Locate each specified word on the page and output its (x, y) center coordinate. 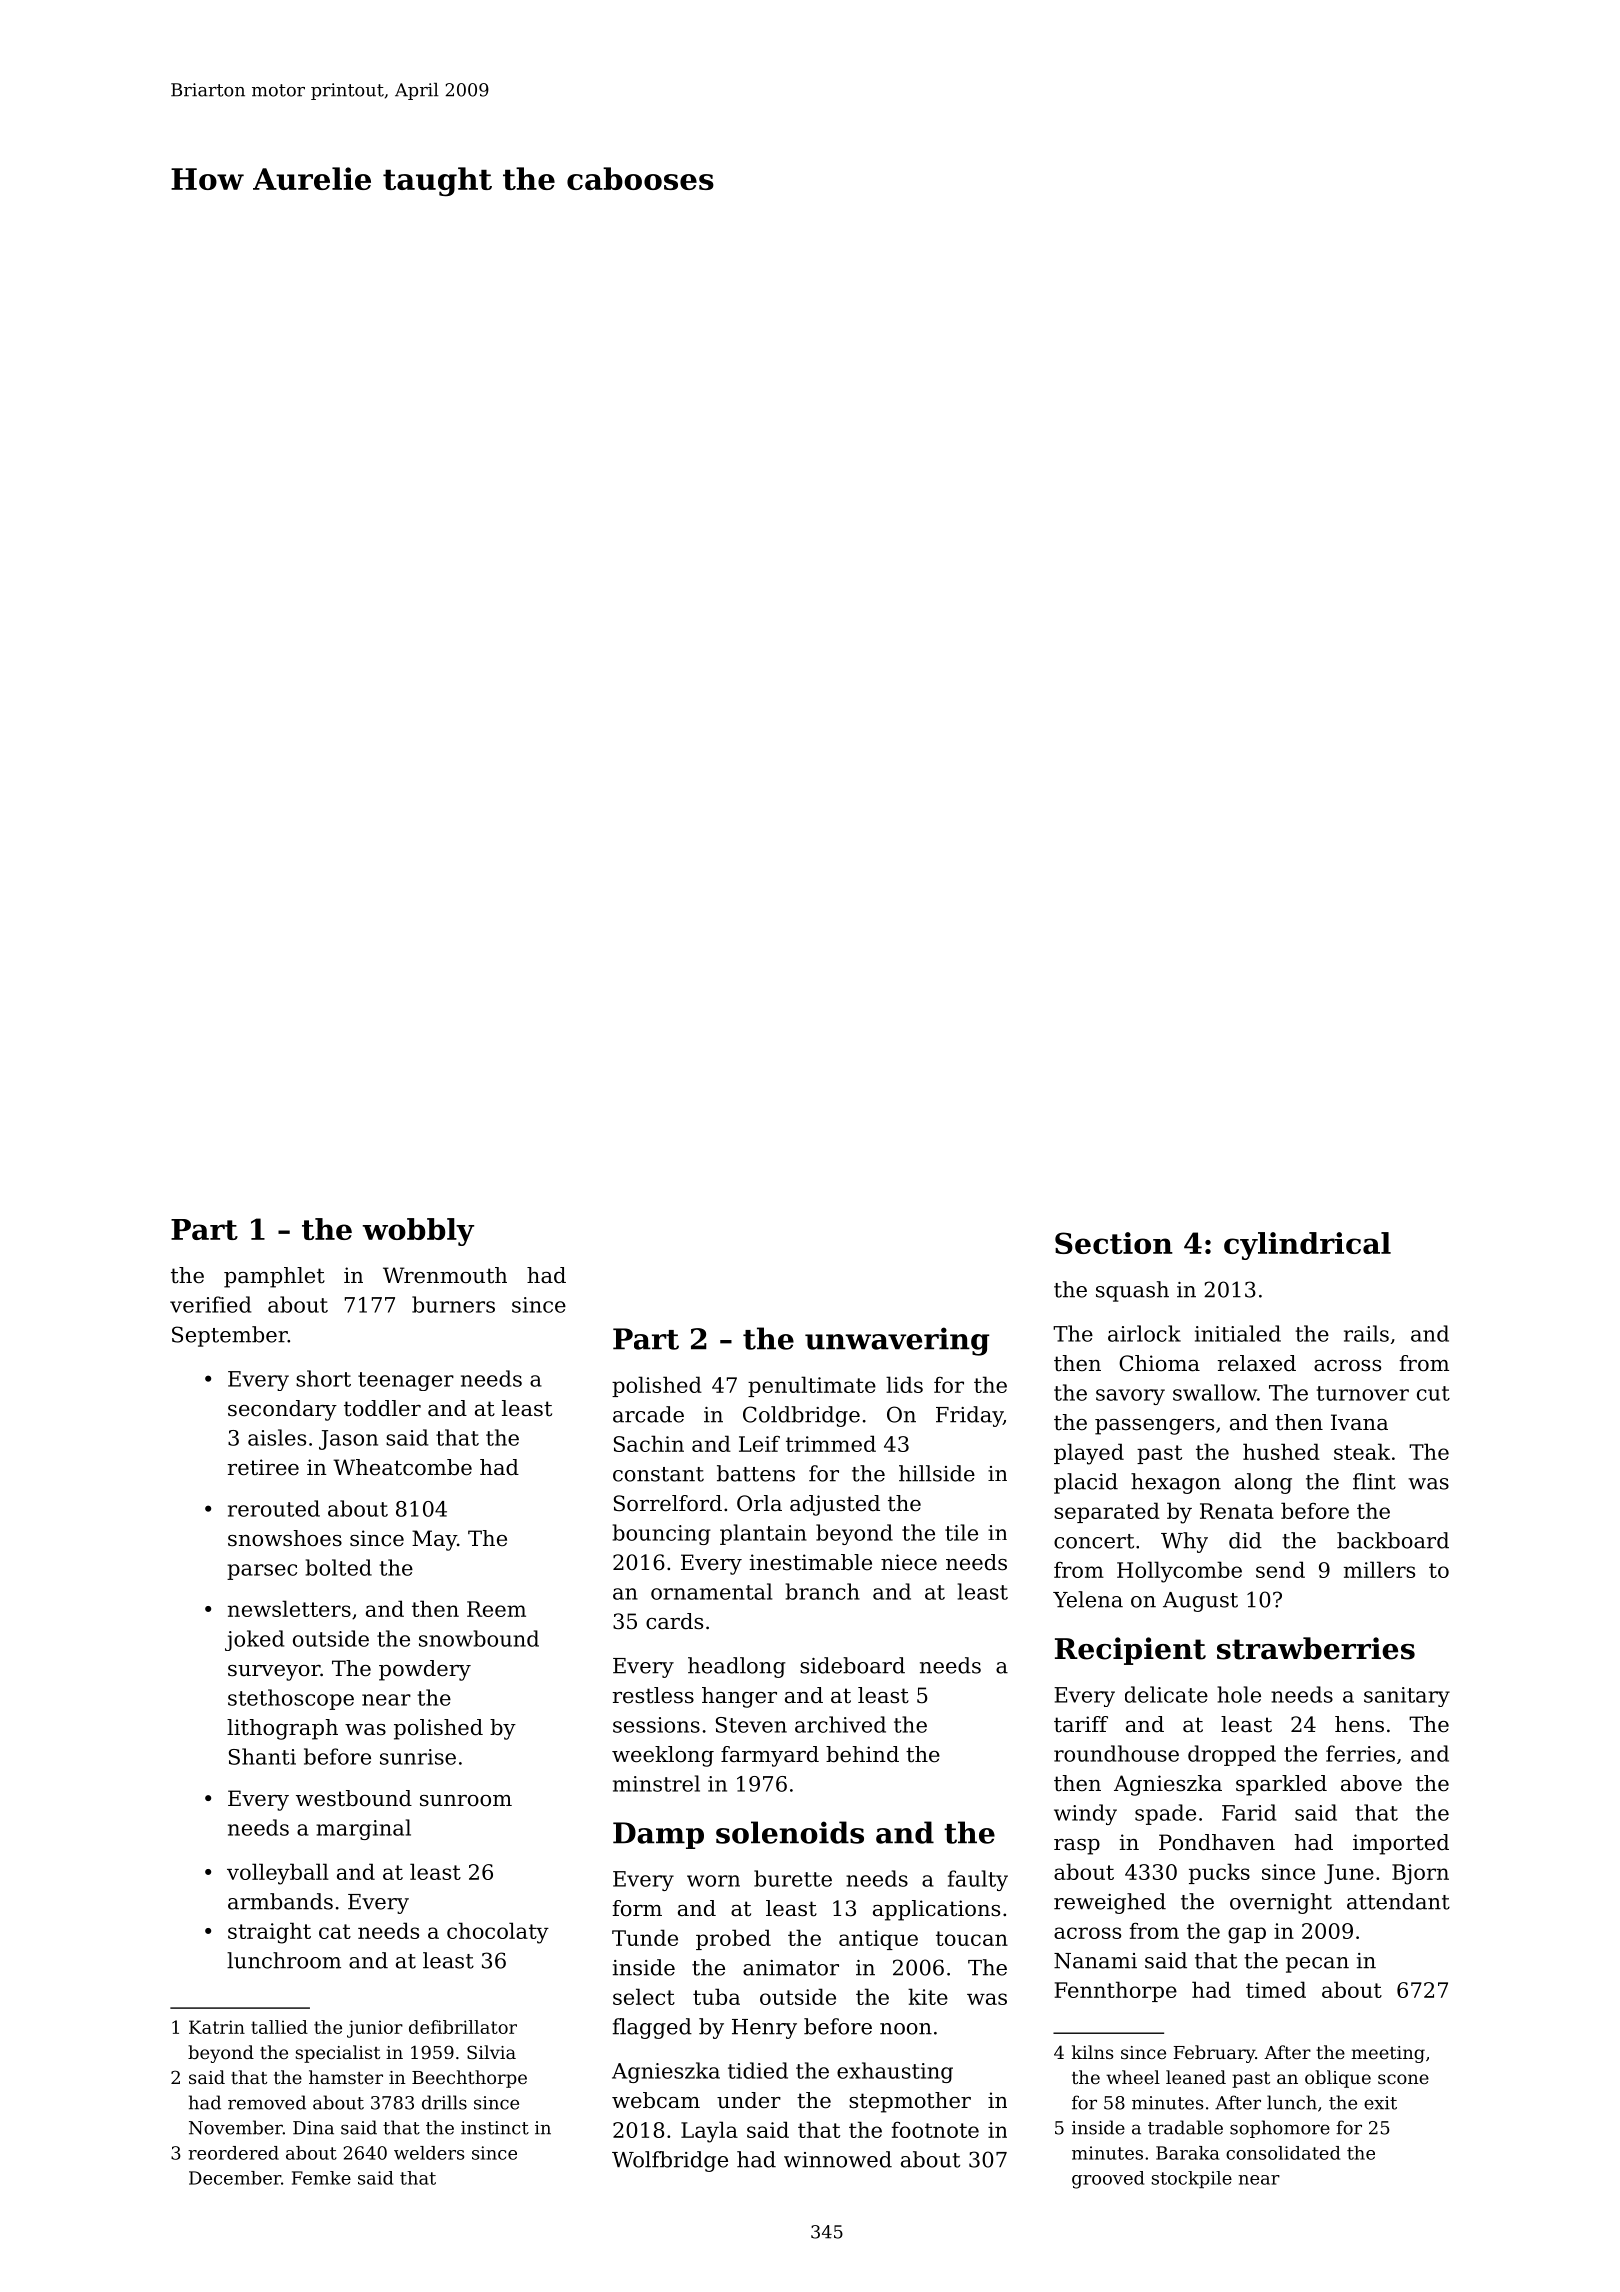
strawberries (1316, 1648)
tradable (1185, 2127)
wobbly (418, 1232)
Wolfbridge (670, 2161)
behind (862, 1754)
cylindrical (1307, 1246)
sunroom (466, 1801)
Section (1114, 1243)
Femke (321, 2178)
